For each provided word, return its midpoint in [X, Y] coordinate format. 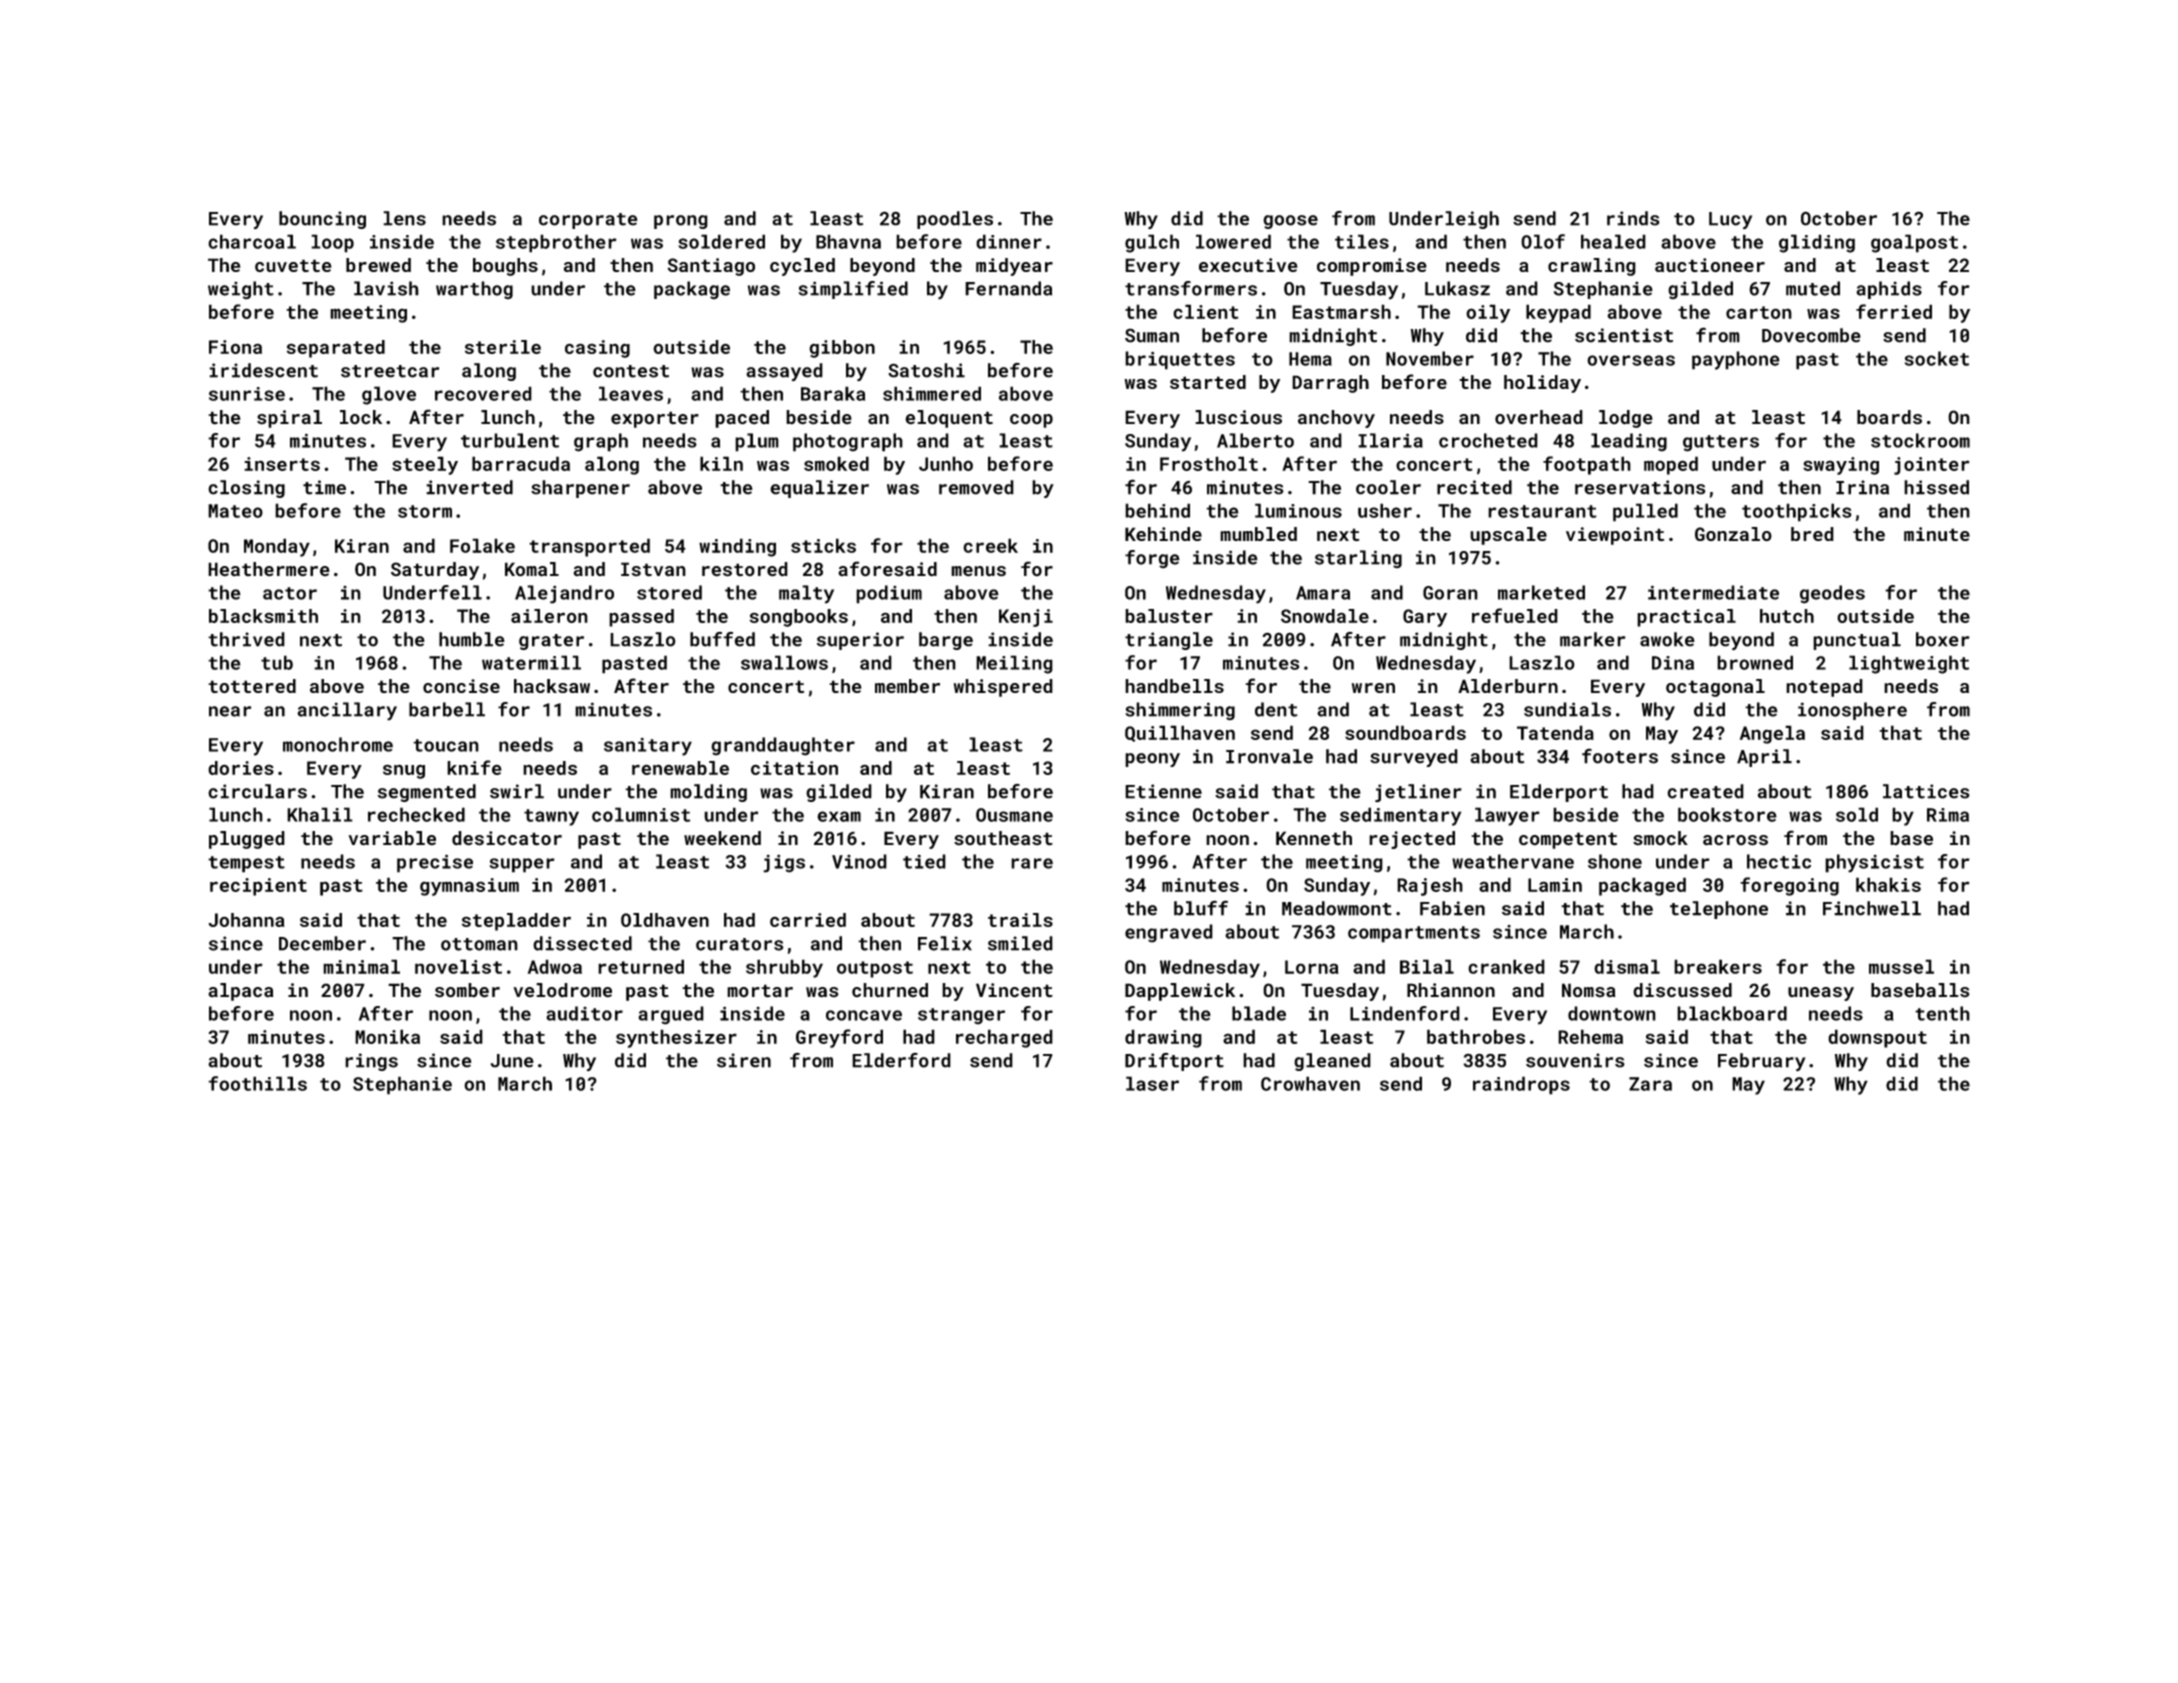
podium [889, 594]
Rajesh [1430, 886]
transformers [1191, 288]
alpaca [240, 992]
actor [290, 593]
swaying [1841, 466]
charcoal [252, 241]
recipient [258, 887]
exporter [655, 419]
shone [1615, 861]
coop [1031, 421]
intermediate [1713, 592]
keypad [1558, 313]
